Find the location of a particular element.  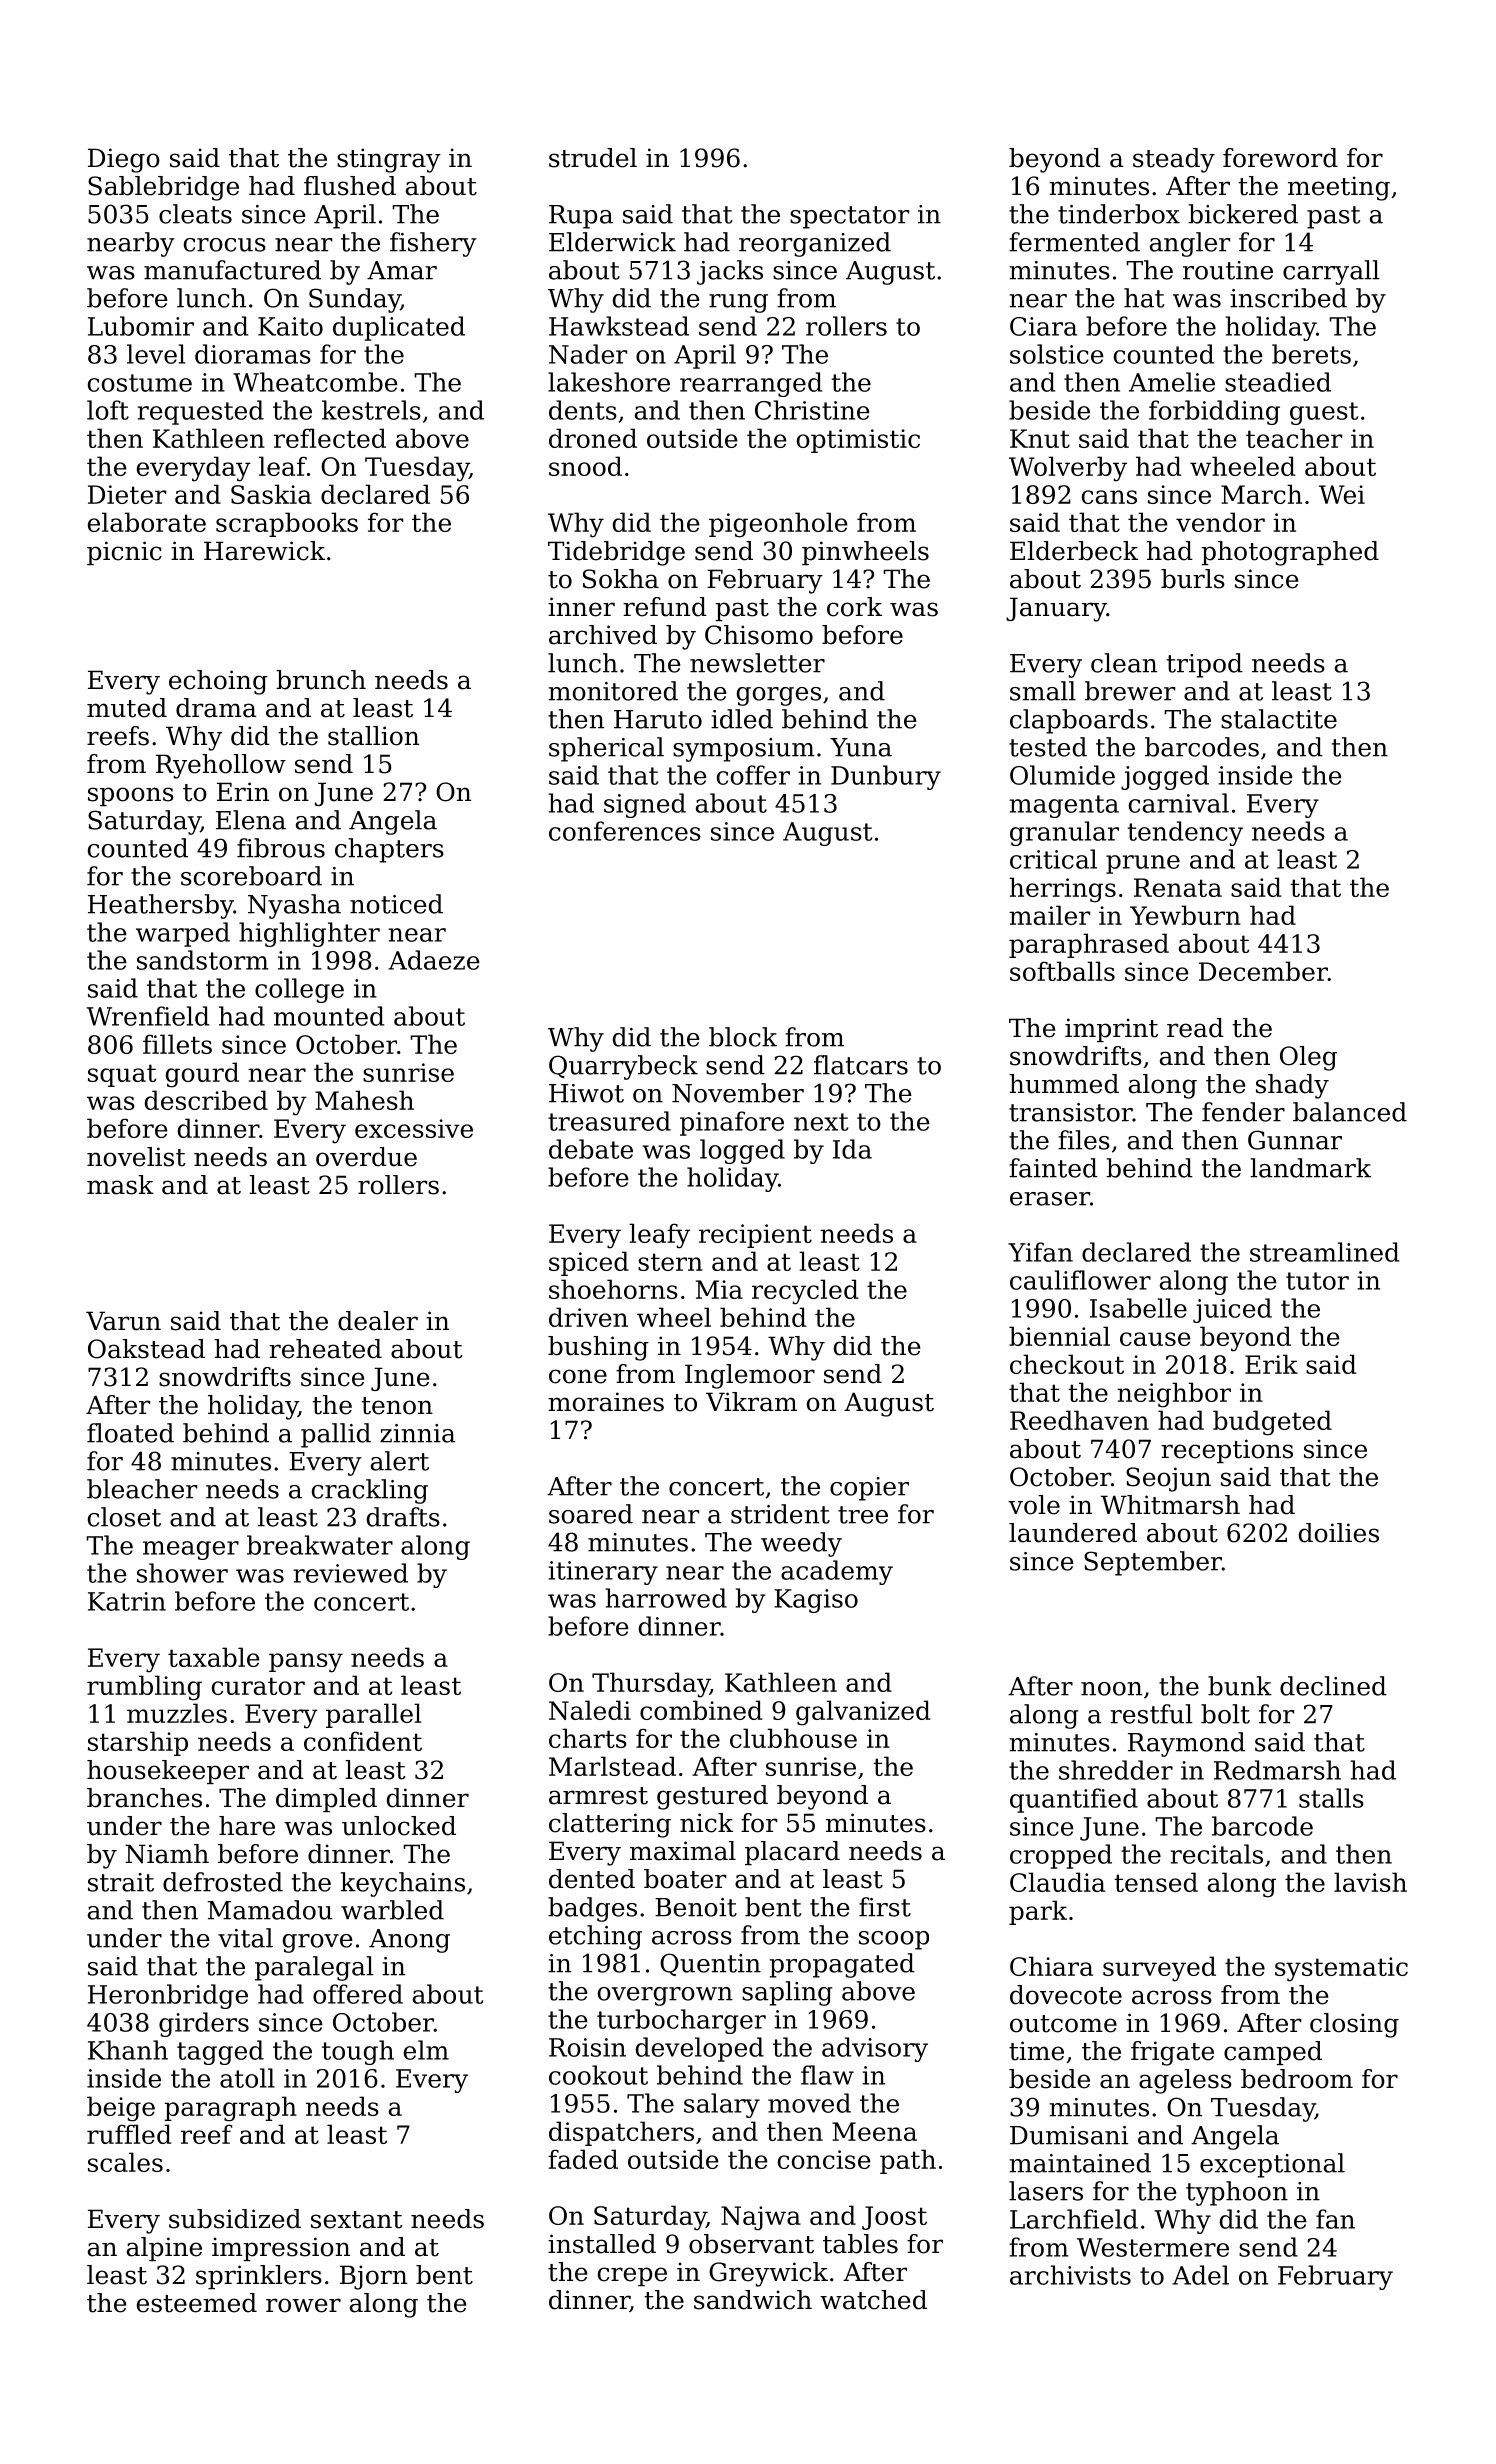

Hawkstead is located at coordinates (619, 326).
